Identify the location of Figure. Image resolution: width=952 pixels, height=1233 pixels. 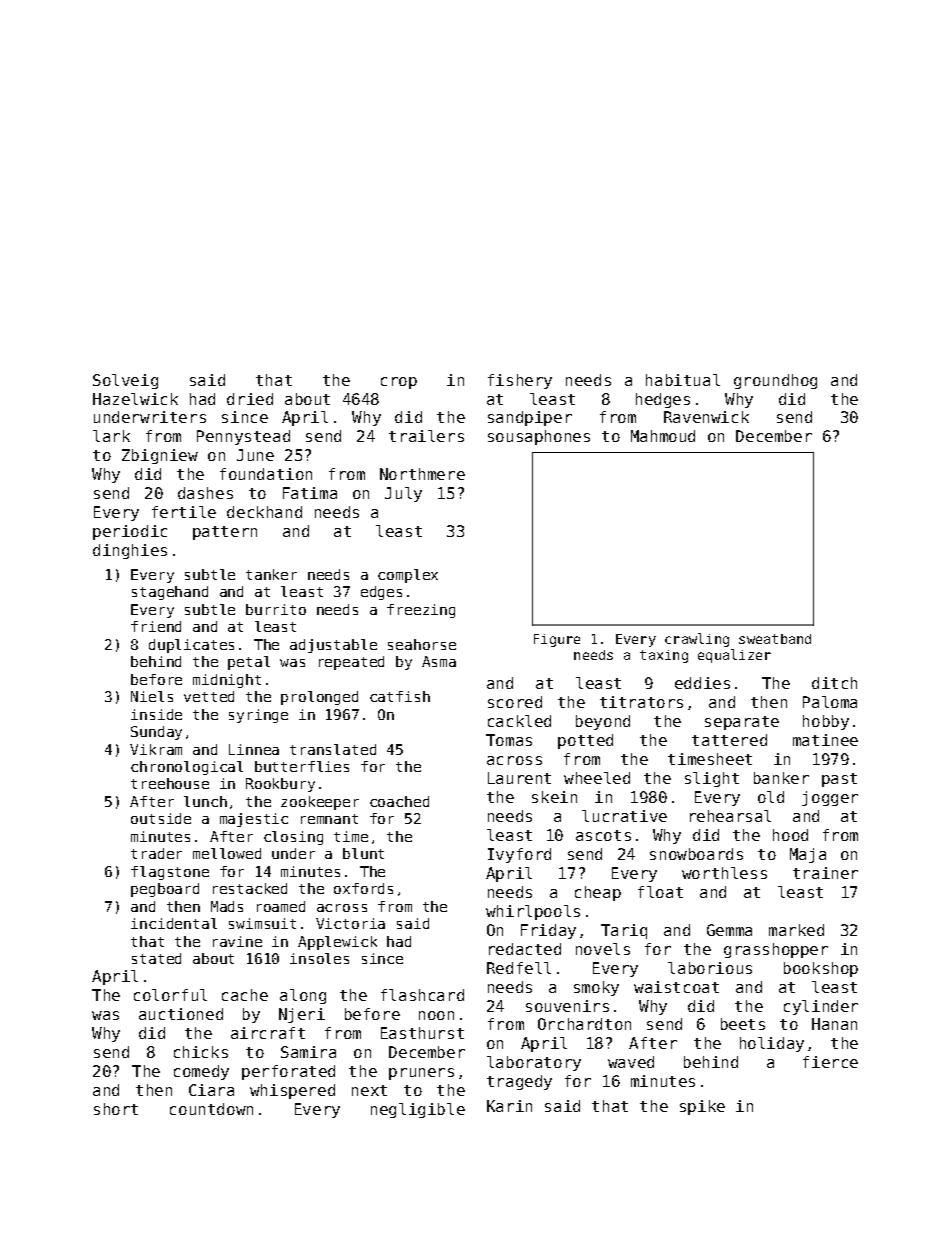
(557, 640).
